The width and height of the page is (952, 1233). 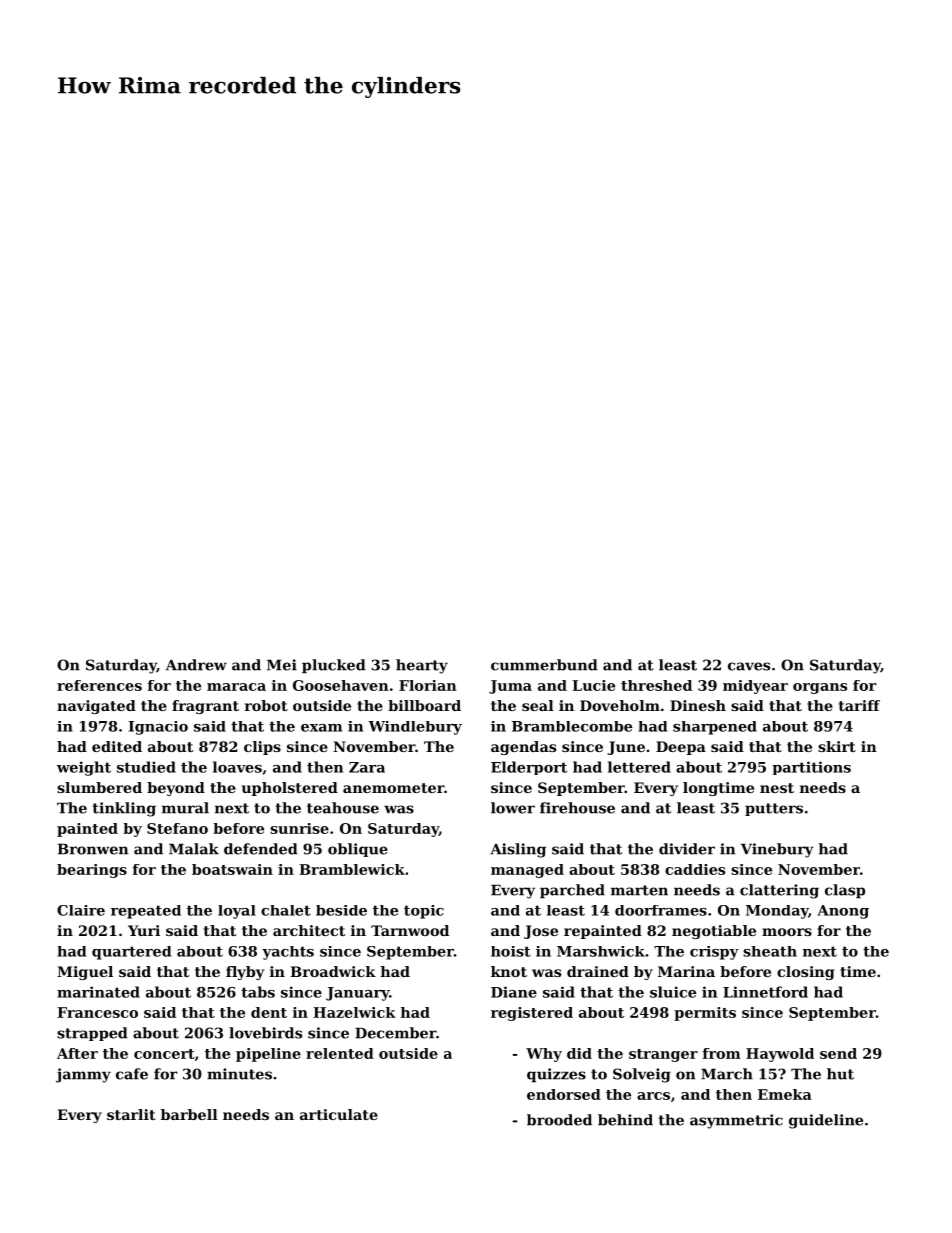 What do you see at coordinates (343, 808) in the page?
I see `teahouse` at bounding box center [343, 808].
